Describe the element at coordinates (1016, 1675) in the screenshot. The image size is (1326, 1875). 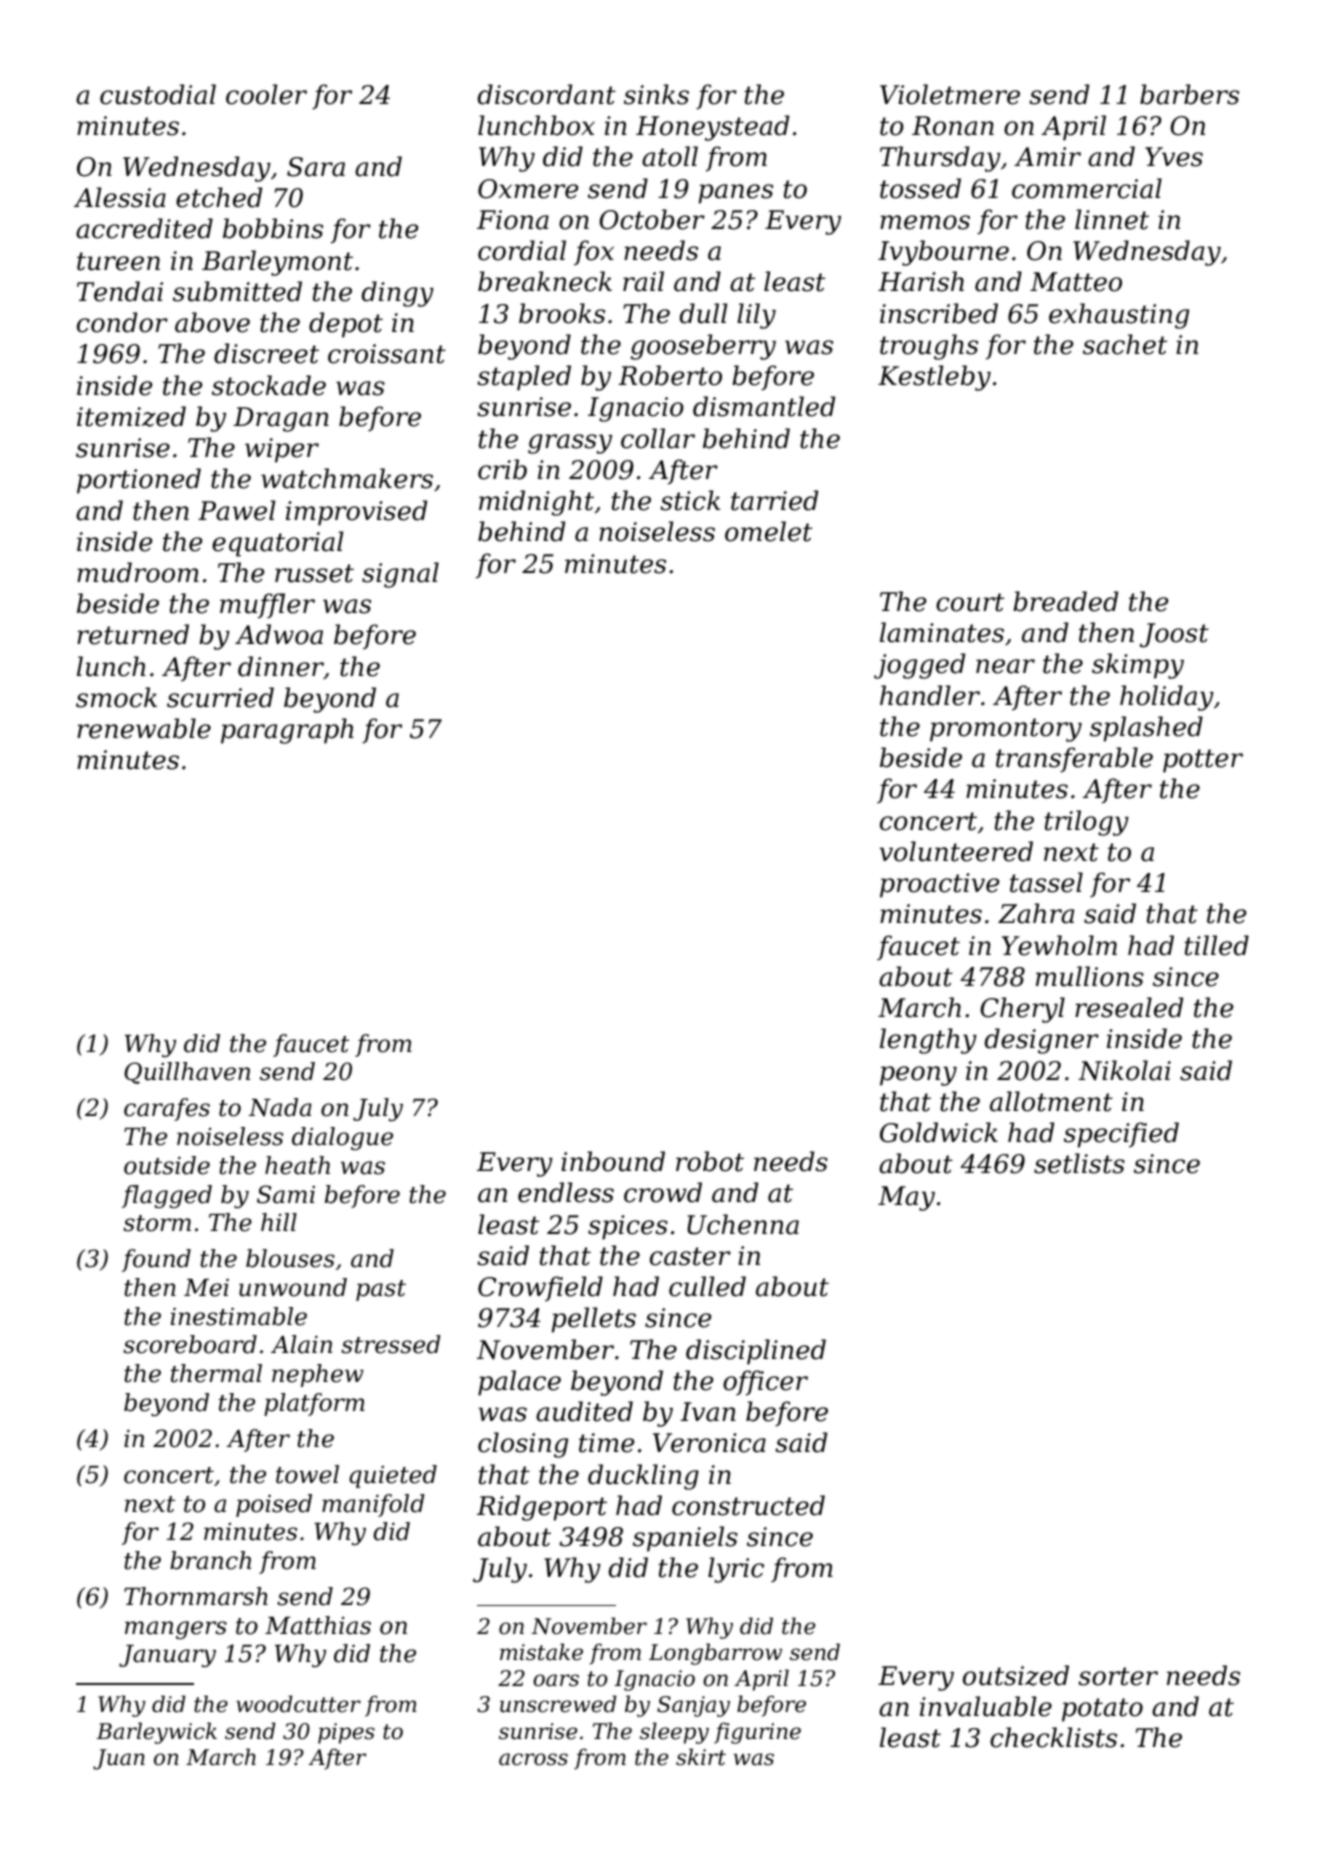
I see `outsized` at that location.
